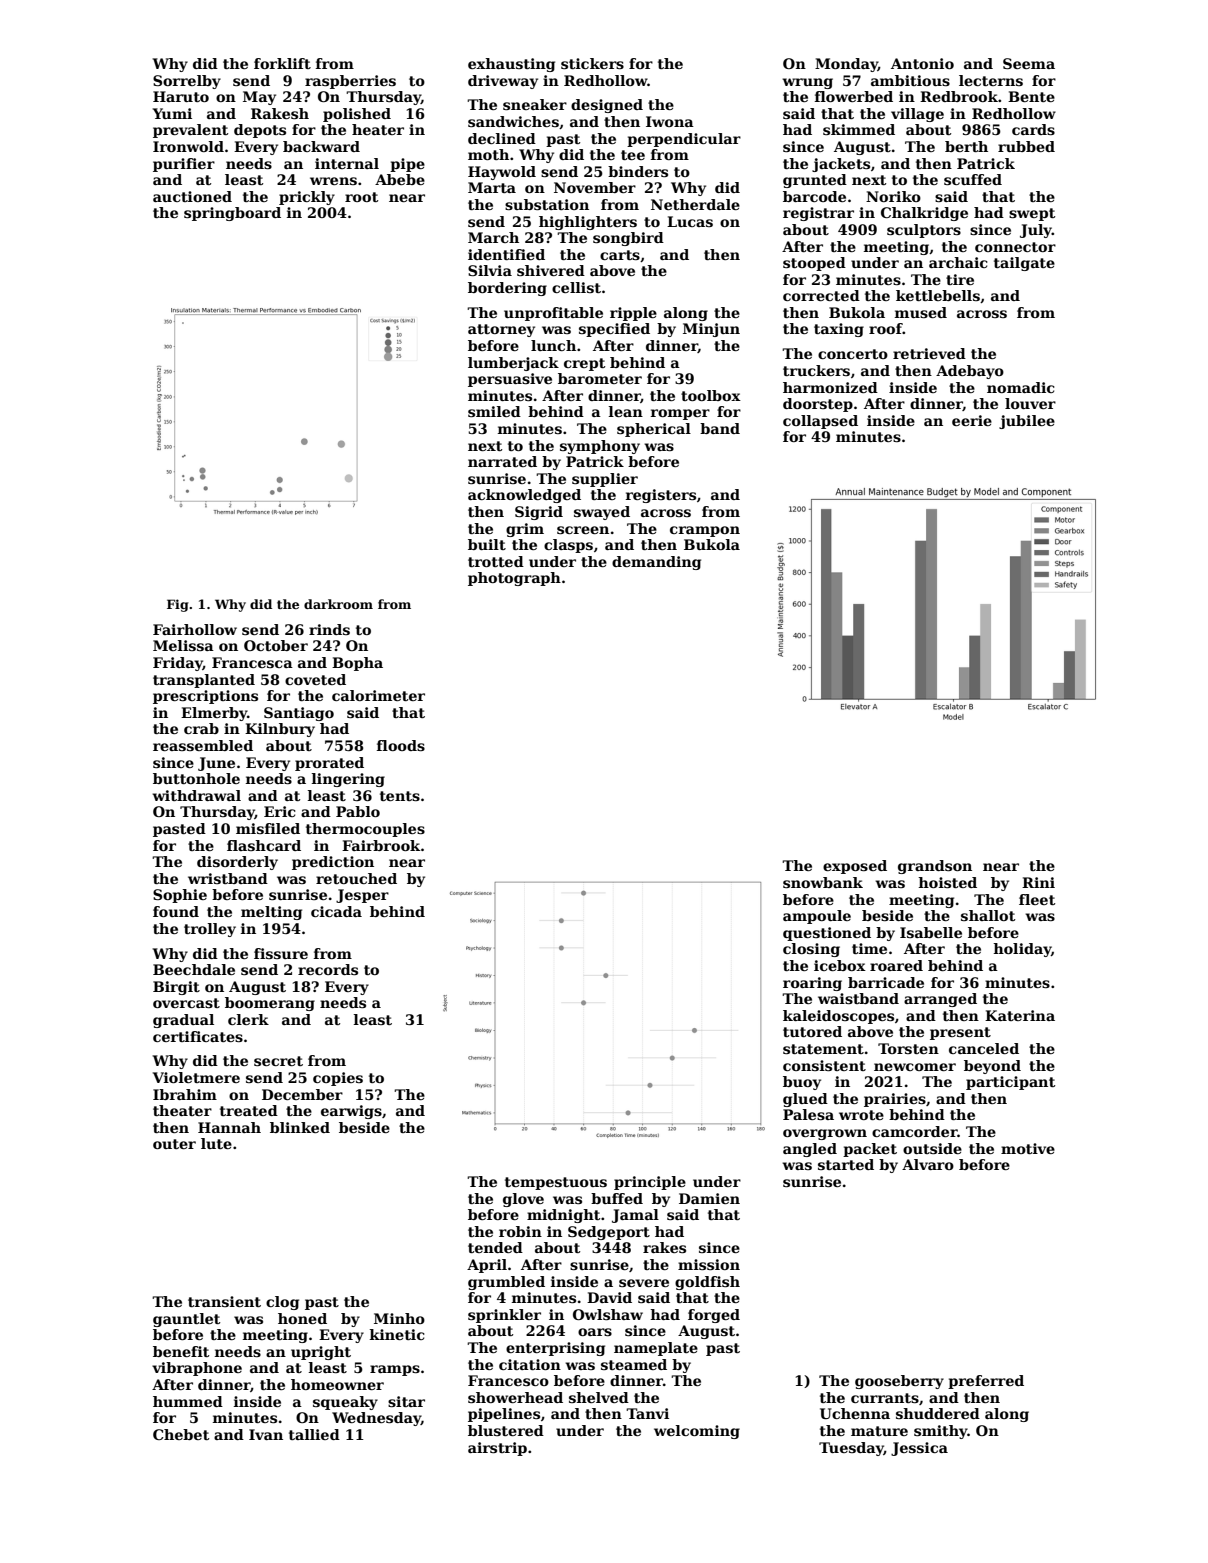 The height and width of the page is (1563, 1208). Describe the element at coordinates (986, 1382) in the page. I see `preferred` at that location.
